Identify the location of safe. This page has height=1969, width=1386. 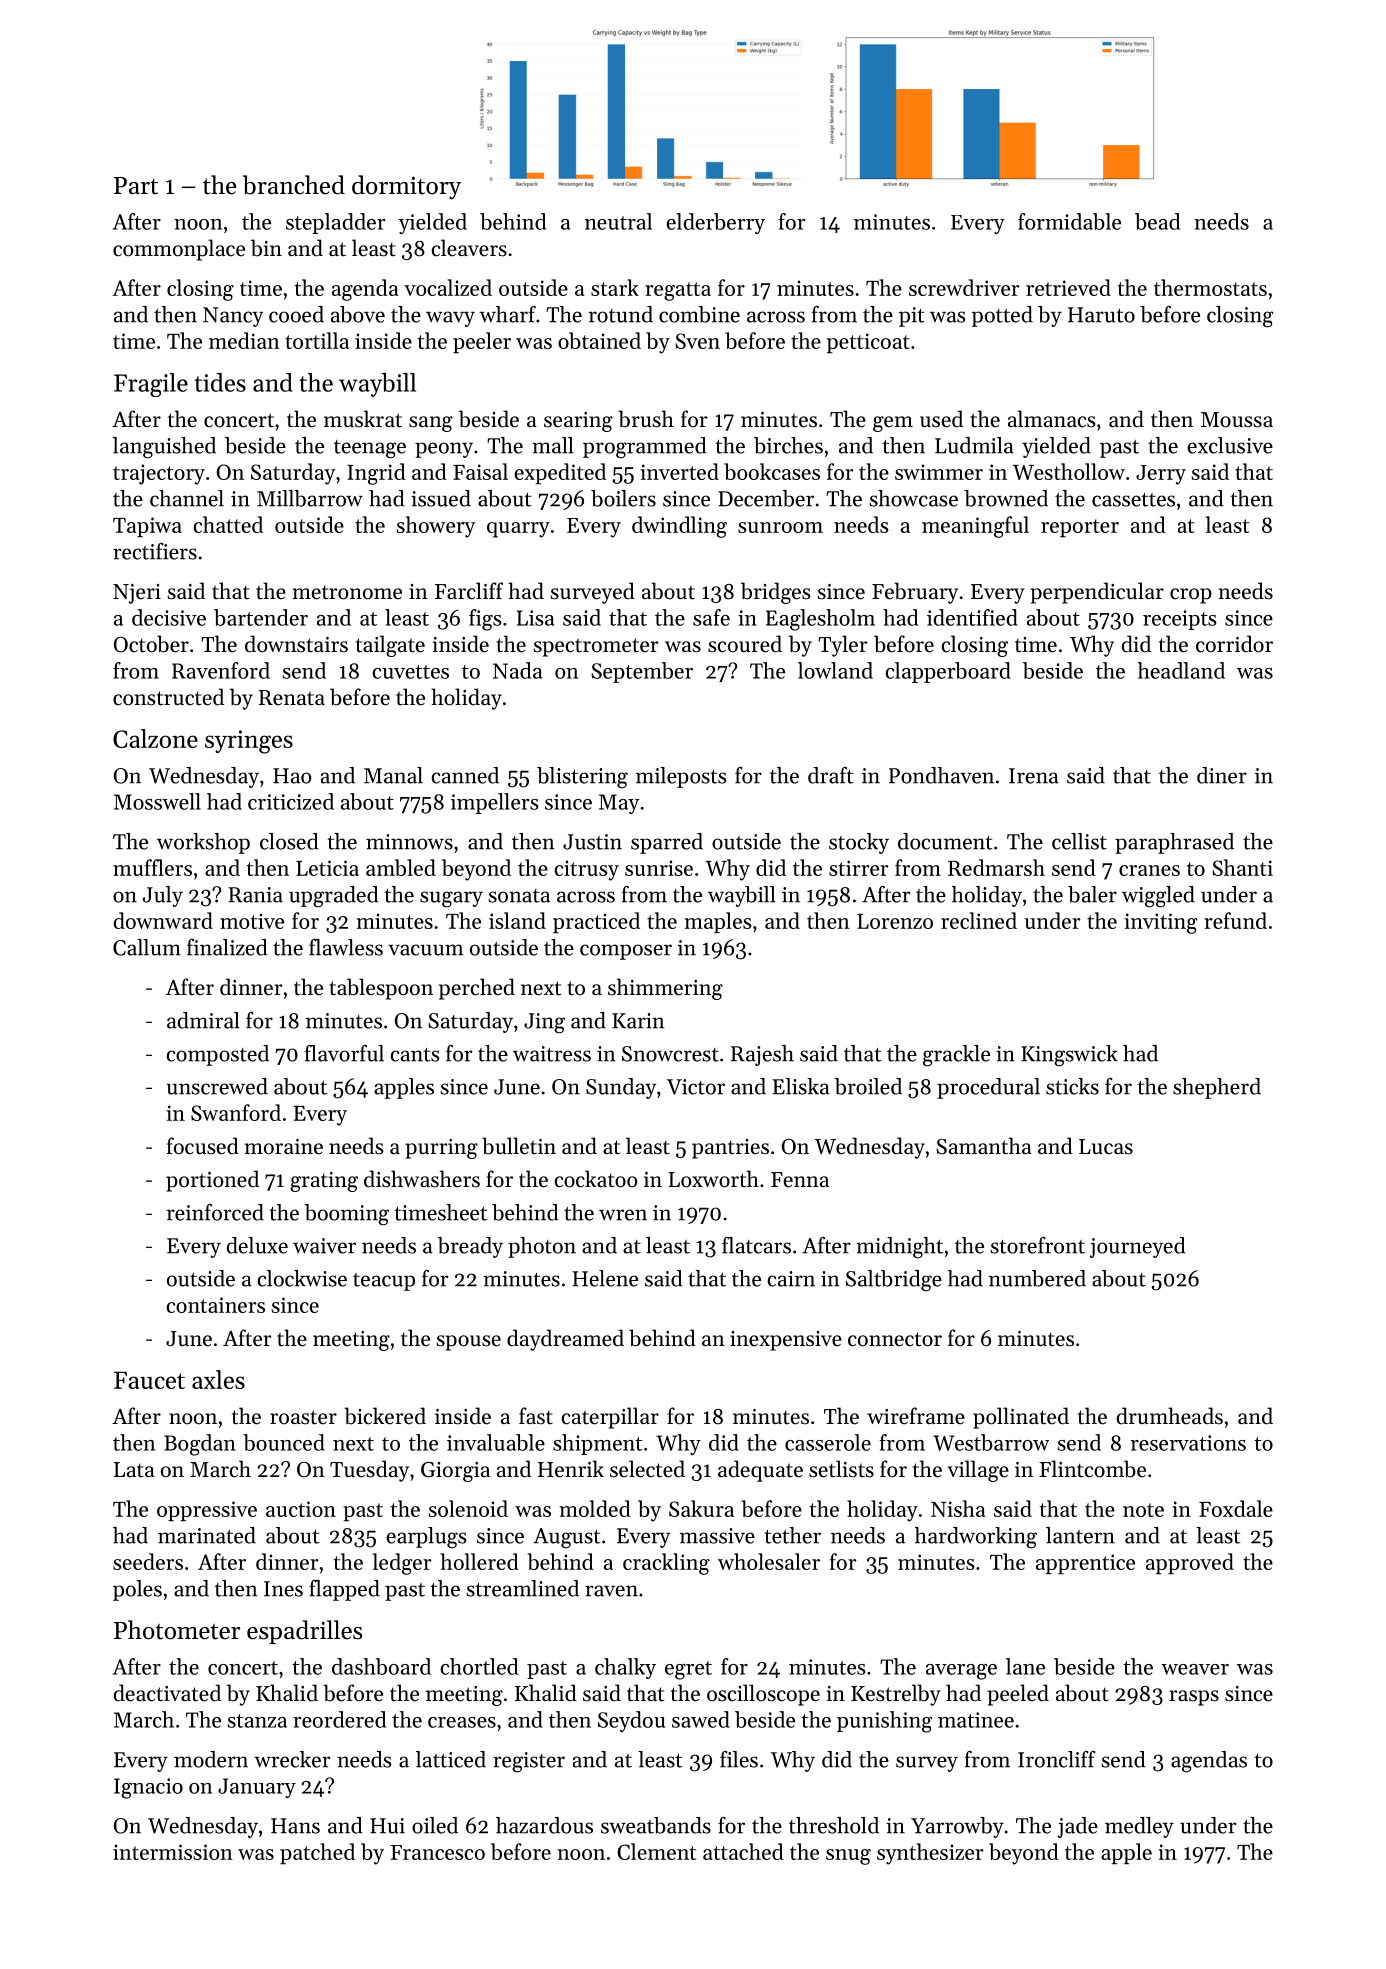
(711, 617).
